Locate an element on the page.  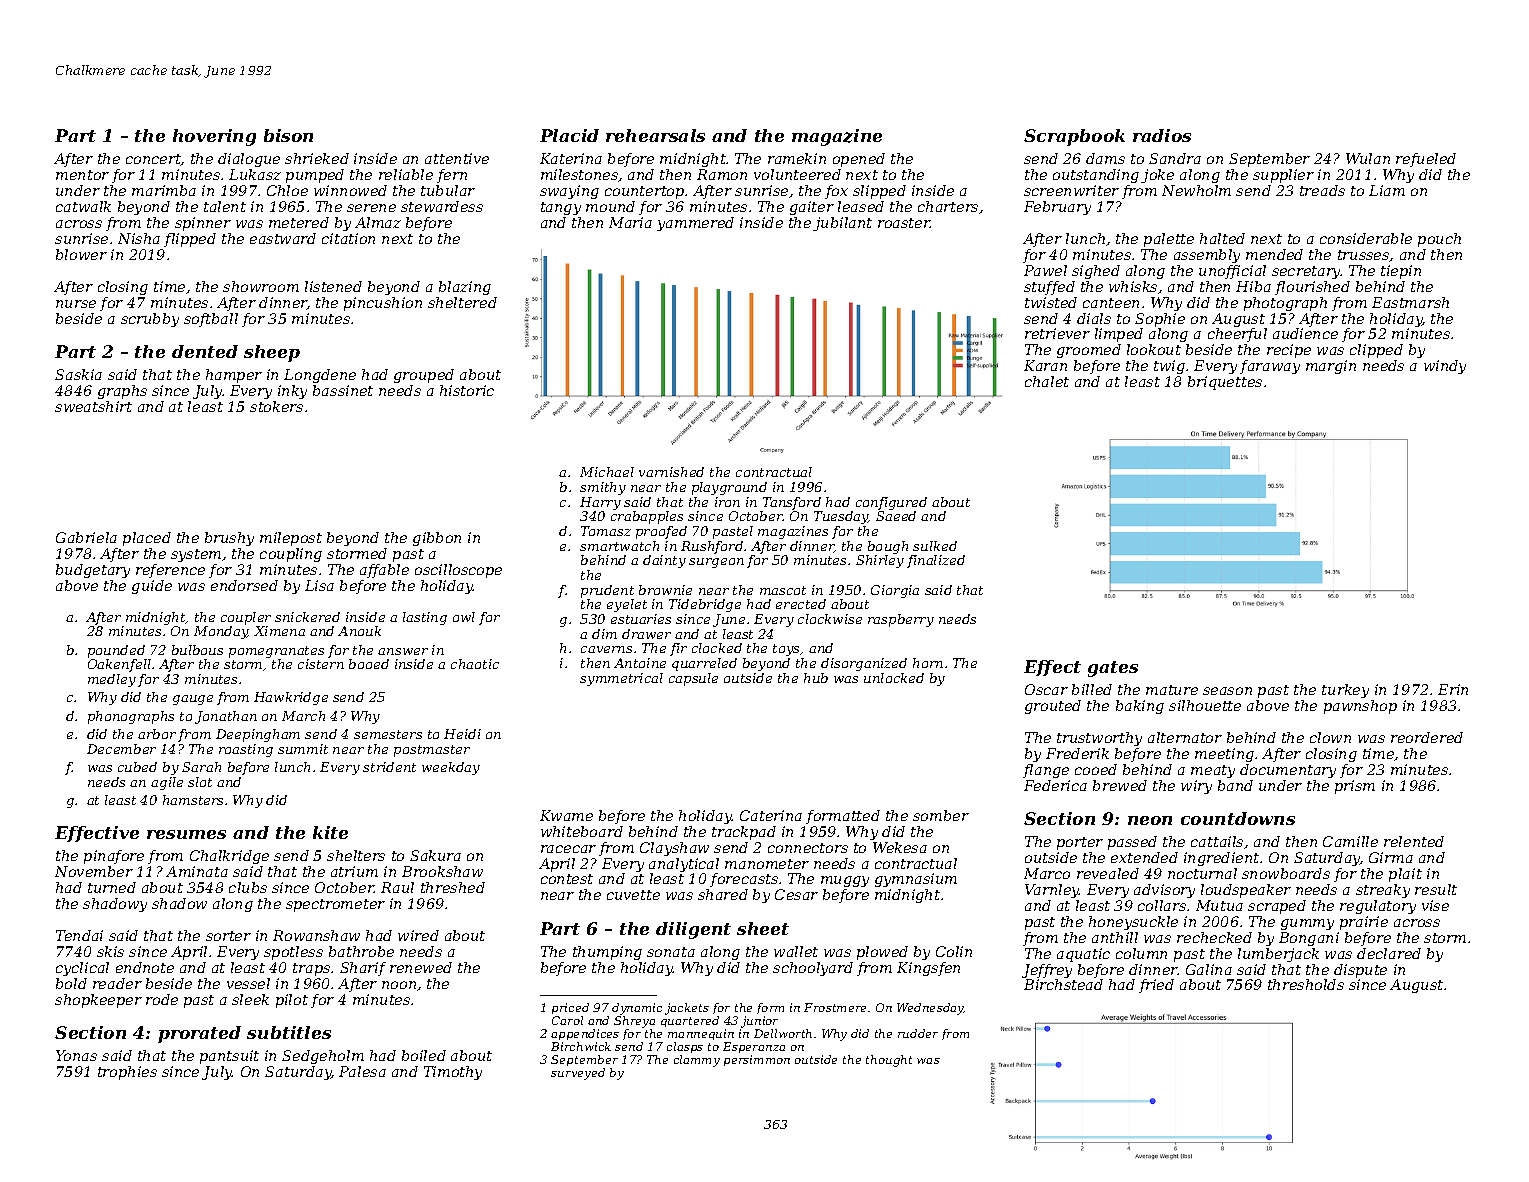
retriever is located at coordinates (1057, 333).
